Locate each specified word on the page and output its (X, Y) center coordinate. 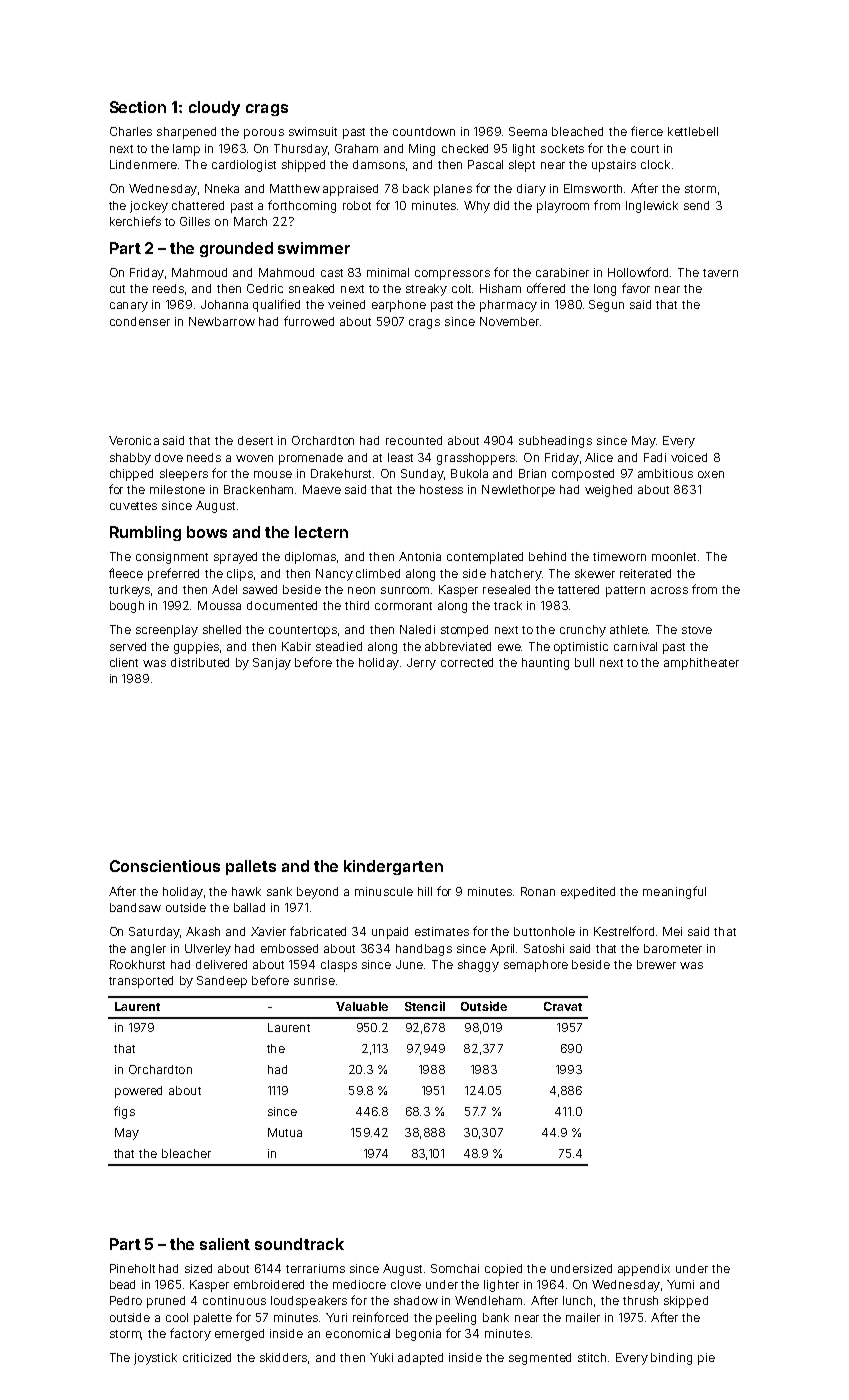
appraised (350, 190)
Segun (606, 306)
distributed (200, 662)
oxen (711, 474)
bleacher (186, 1153)
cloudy (214, 108)
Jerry (421, 664)
